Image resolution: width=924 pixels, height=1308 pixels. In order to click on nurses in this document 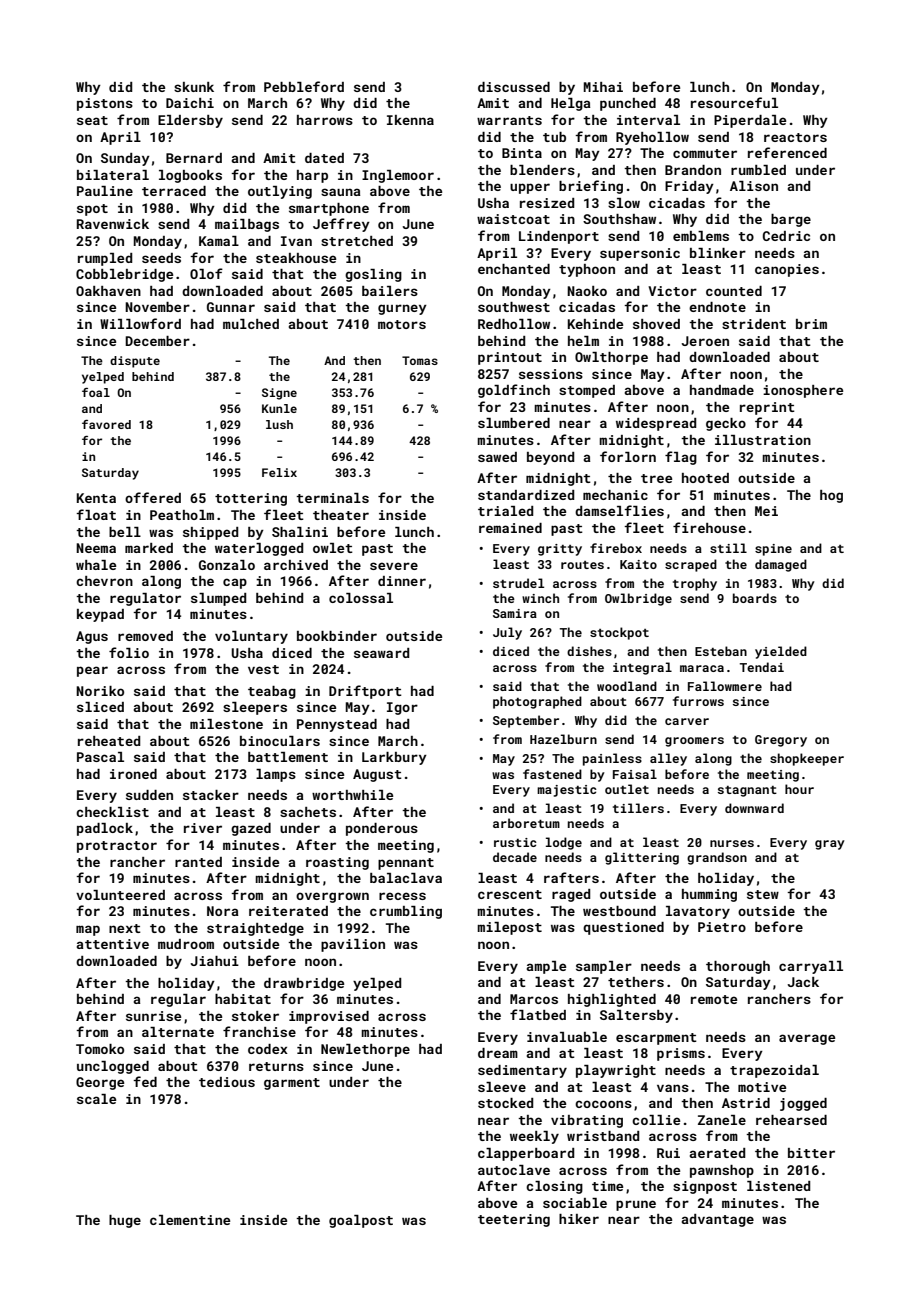, I will do `click(732, 843)`.
